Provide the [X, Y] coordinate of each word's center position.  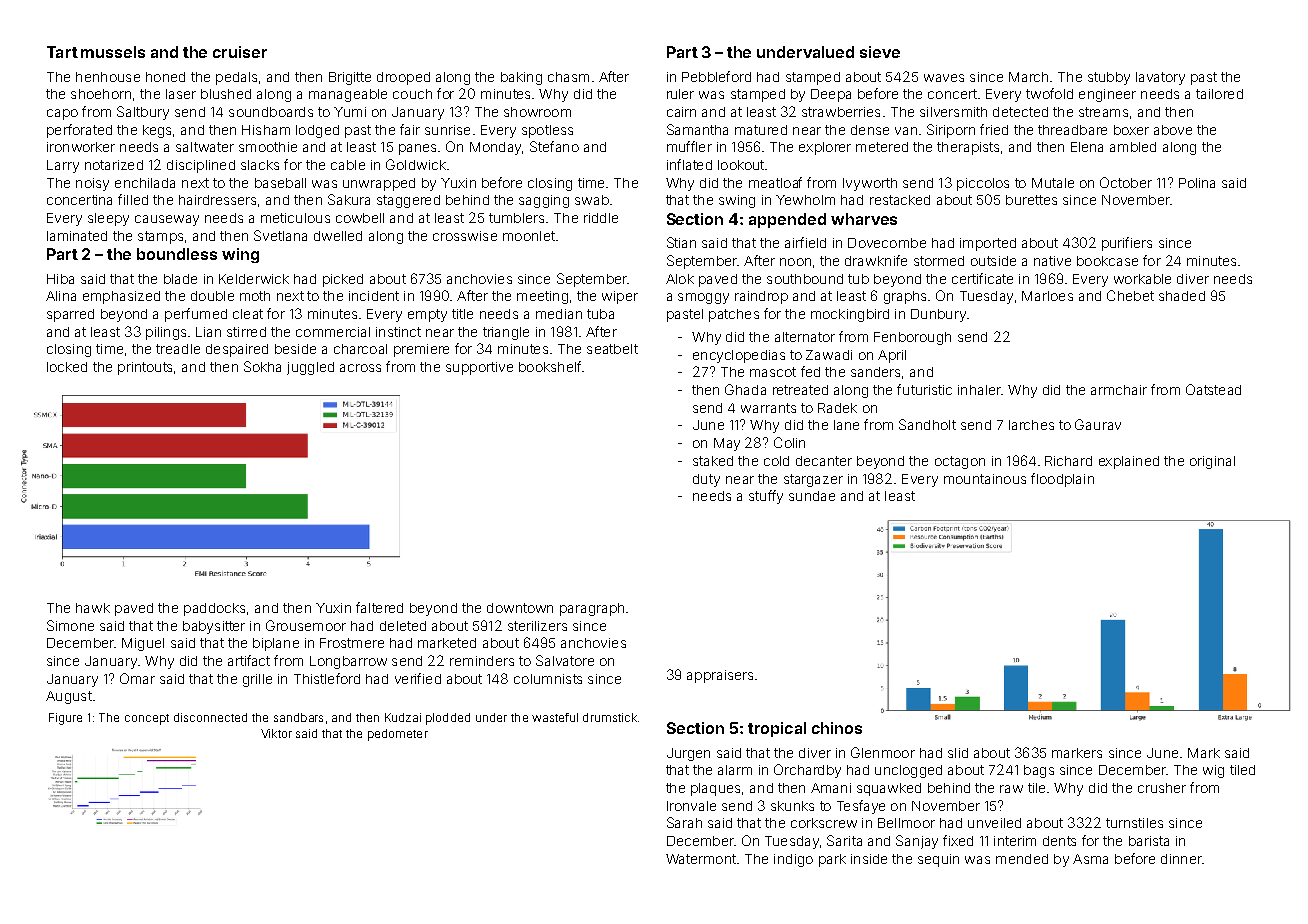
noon [795, 262]
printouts [145, 368]
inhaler [979, 390]
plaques [715, 789]
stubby [1109, 78]
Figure [65, 719]
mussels [113, 52]
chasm [568, 77]
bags [1039, 771]
